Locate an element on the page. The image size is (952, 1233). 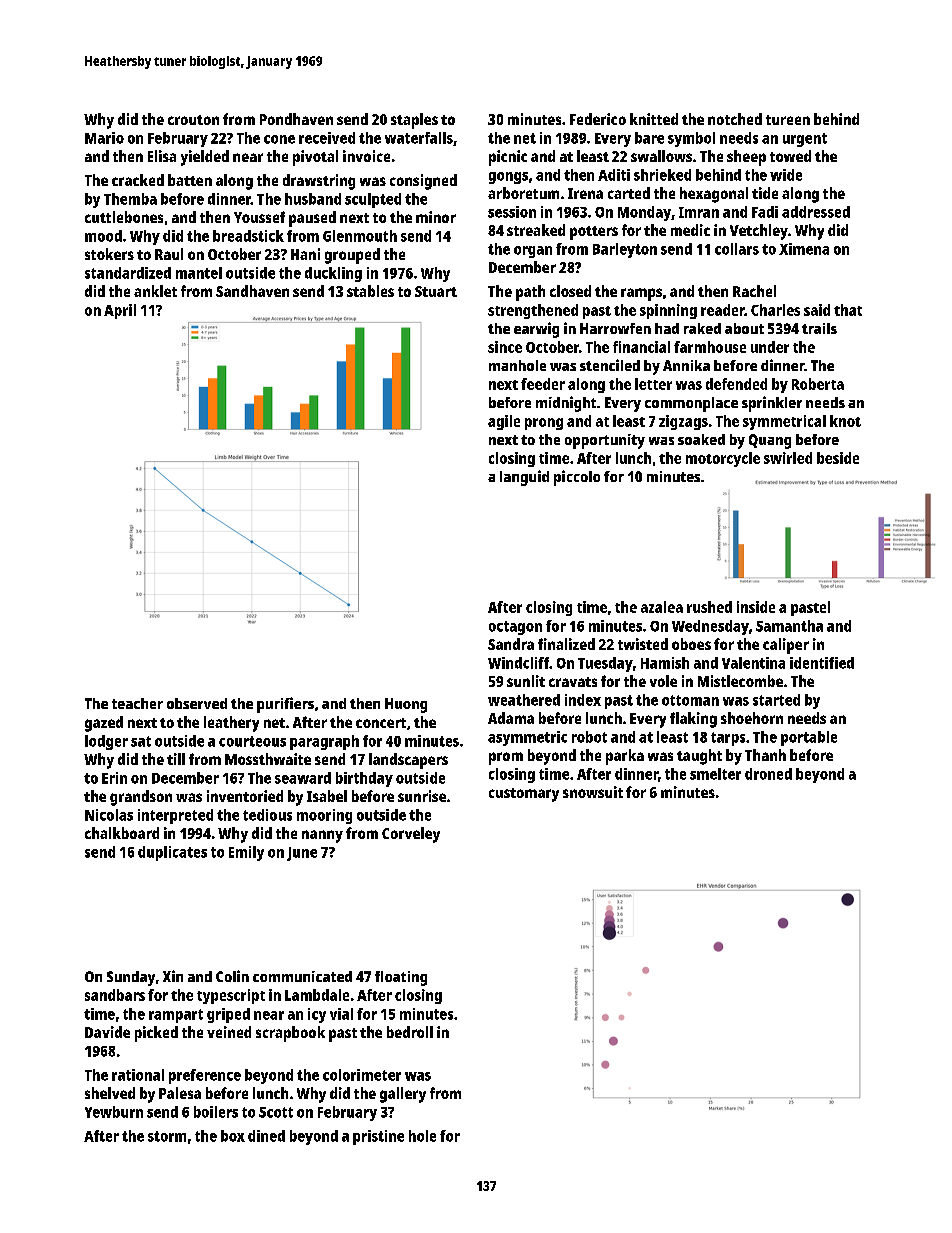
Themba is located at coordinates (130, 199).
